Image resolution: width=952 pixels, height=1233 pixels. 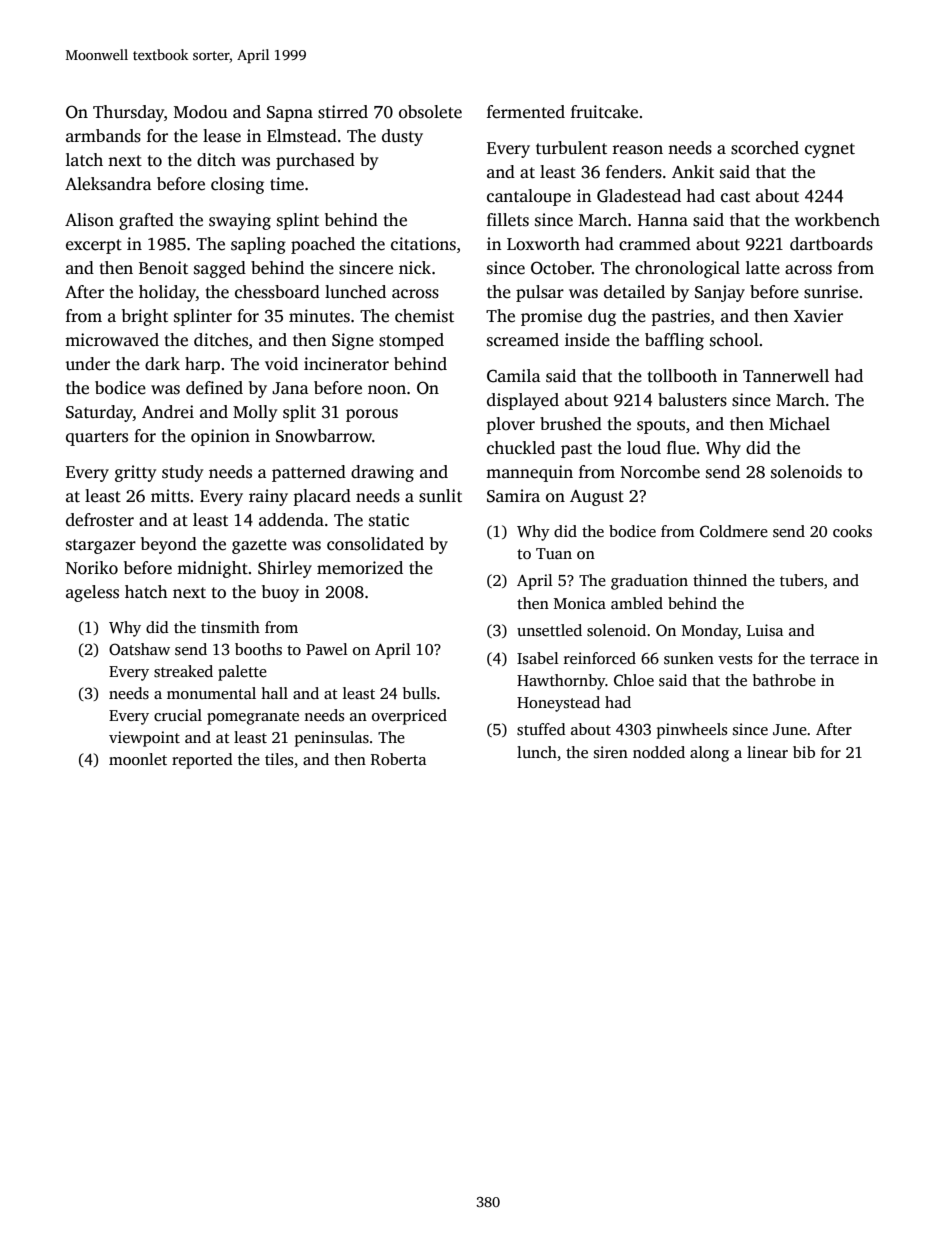 What do you see at coordinates (255, 413) in the screenshot?
I see `Molly` at bounding box center [255, 413].
